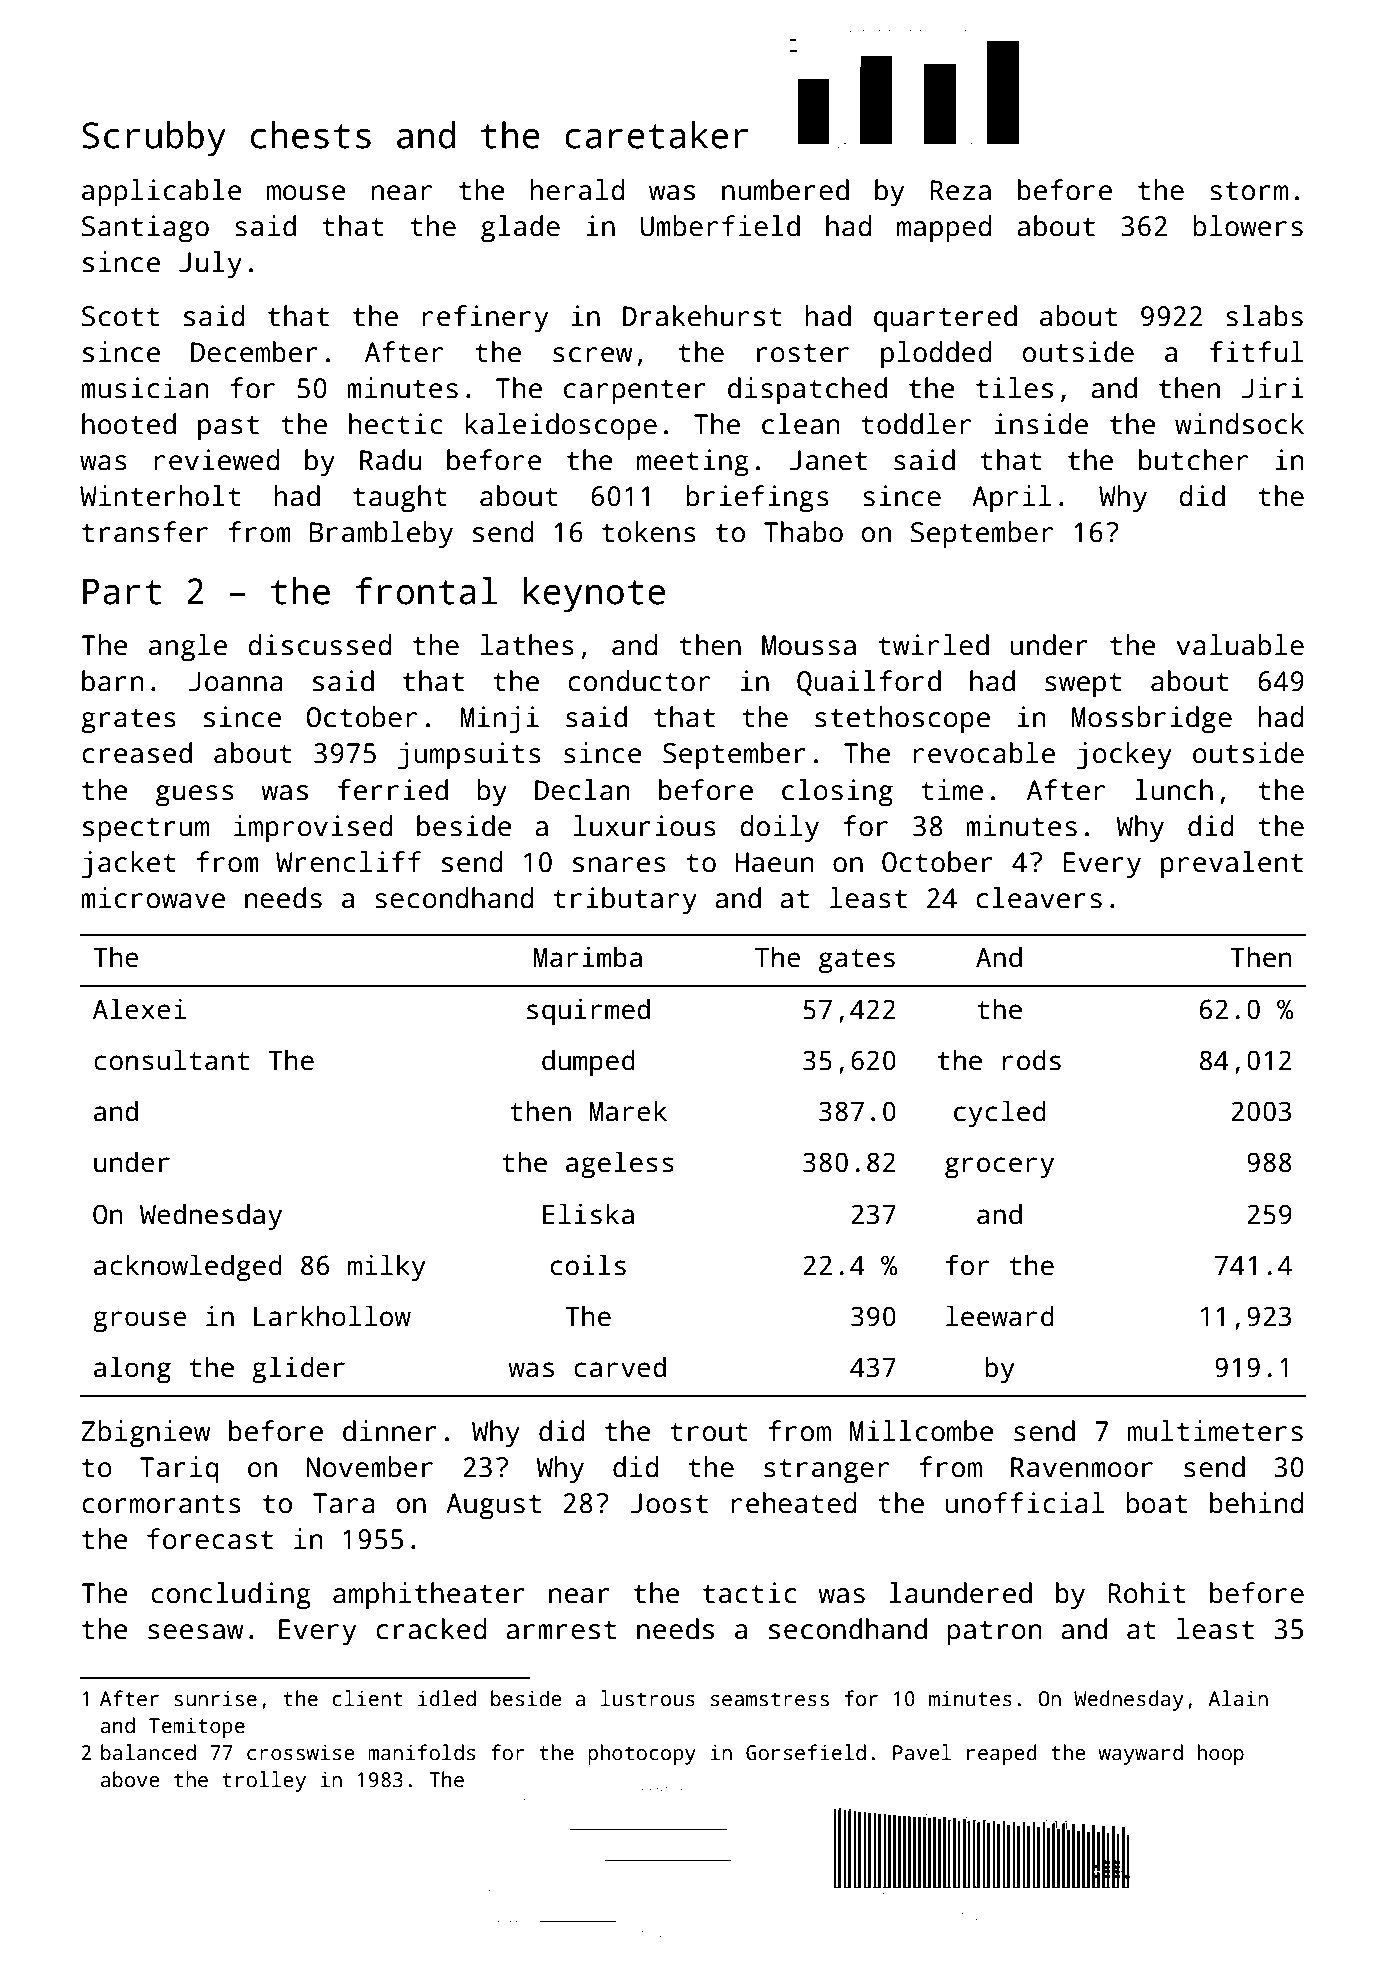 The image size is (1386, 1969). I want to click on chests, so click(311, 135).
